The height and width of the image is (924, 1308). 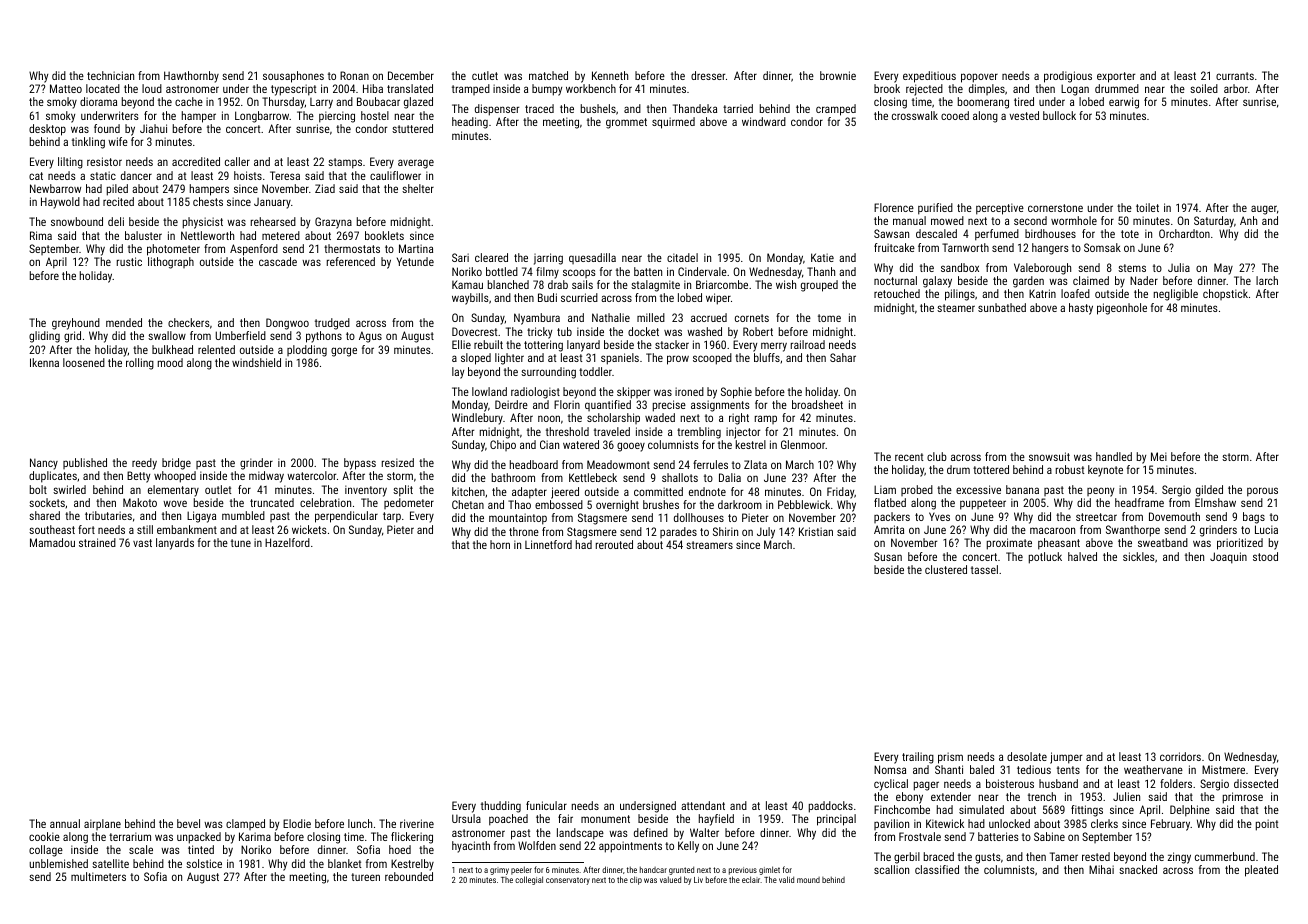 What do you see at coordinates (98, 101) in the image?
I see `diorama` at bounding box center [98, 101].
